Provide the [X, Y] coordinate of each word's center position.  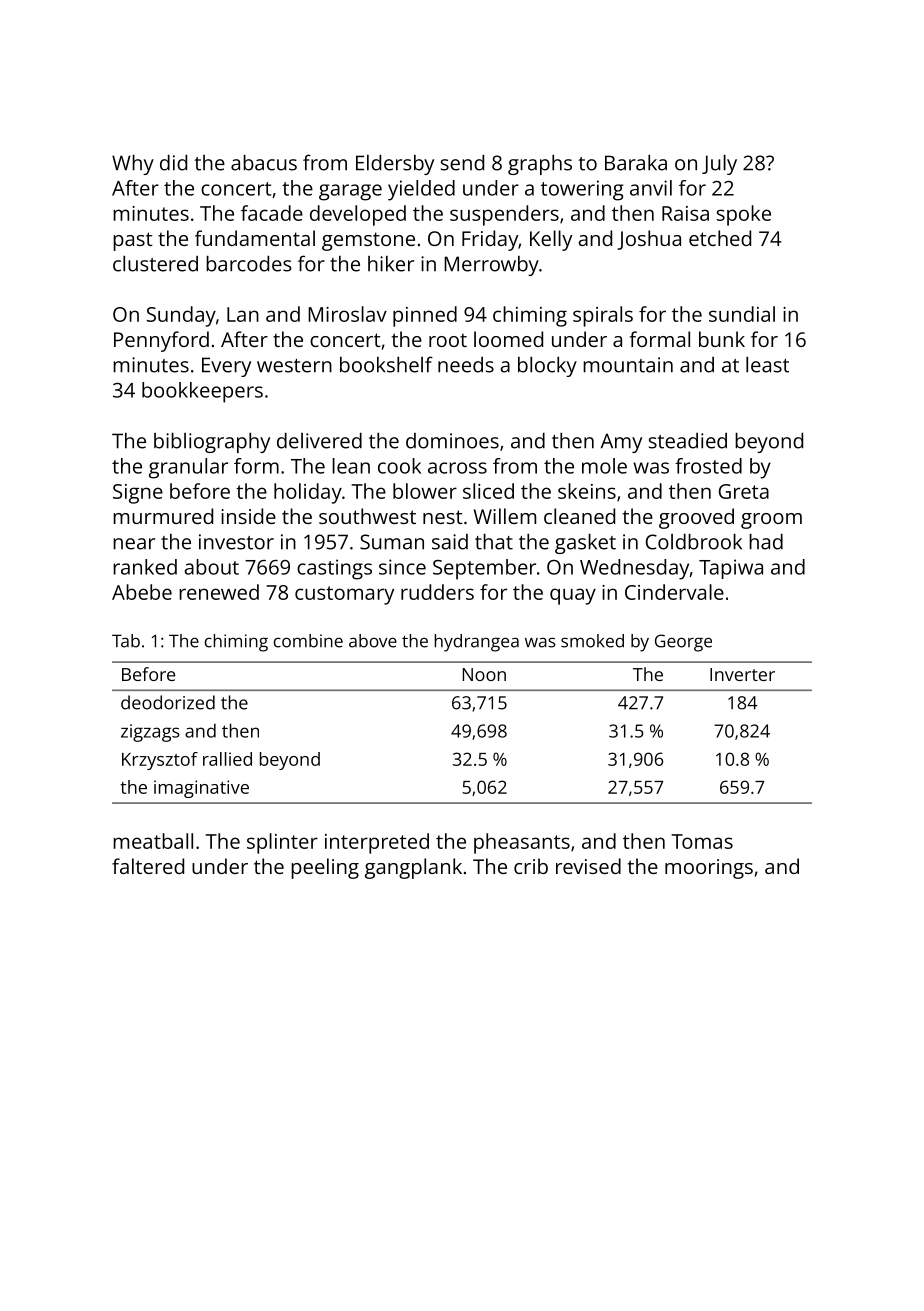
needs [466, 365]
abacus [264, 163]
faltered [148, 866]
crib [531, 866]
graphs [540, 165]
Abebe [142, 592]
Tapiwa [731, 569]
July [719, 165]
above [373, 641]
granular [188, 468]
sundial [742, 314]
